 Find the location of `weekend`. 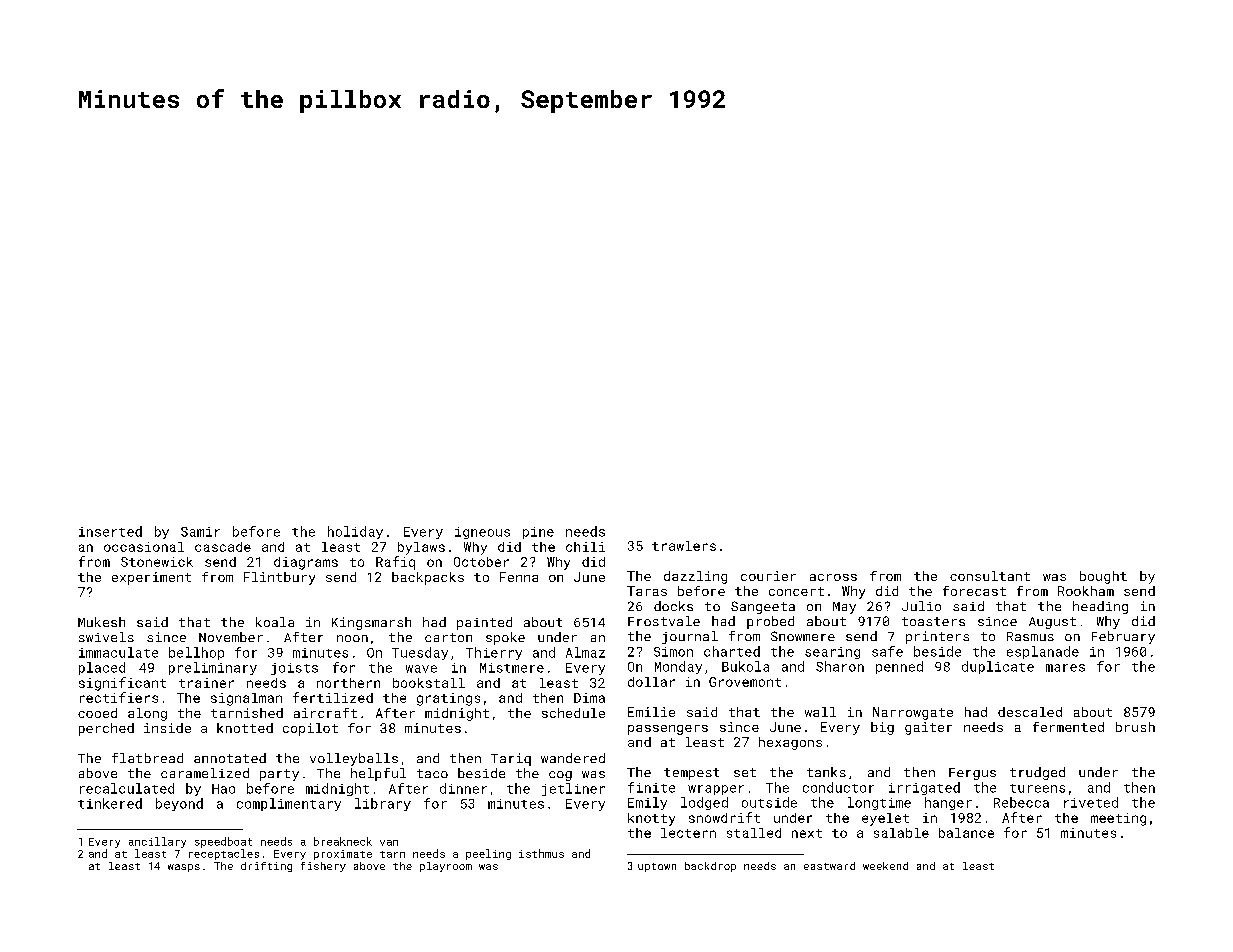

weekend is located at coordinates (885, 866).
